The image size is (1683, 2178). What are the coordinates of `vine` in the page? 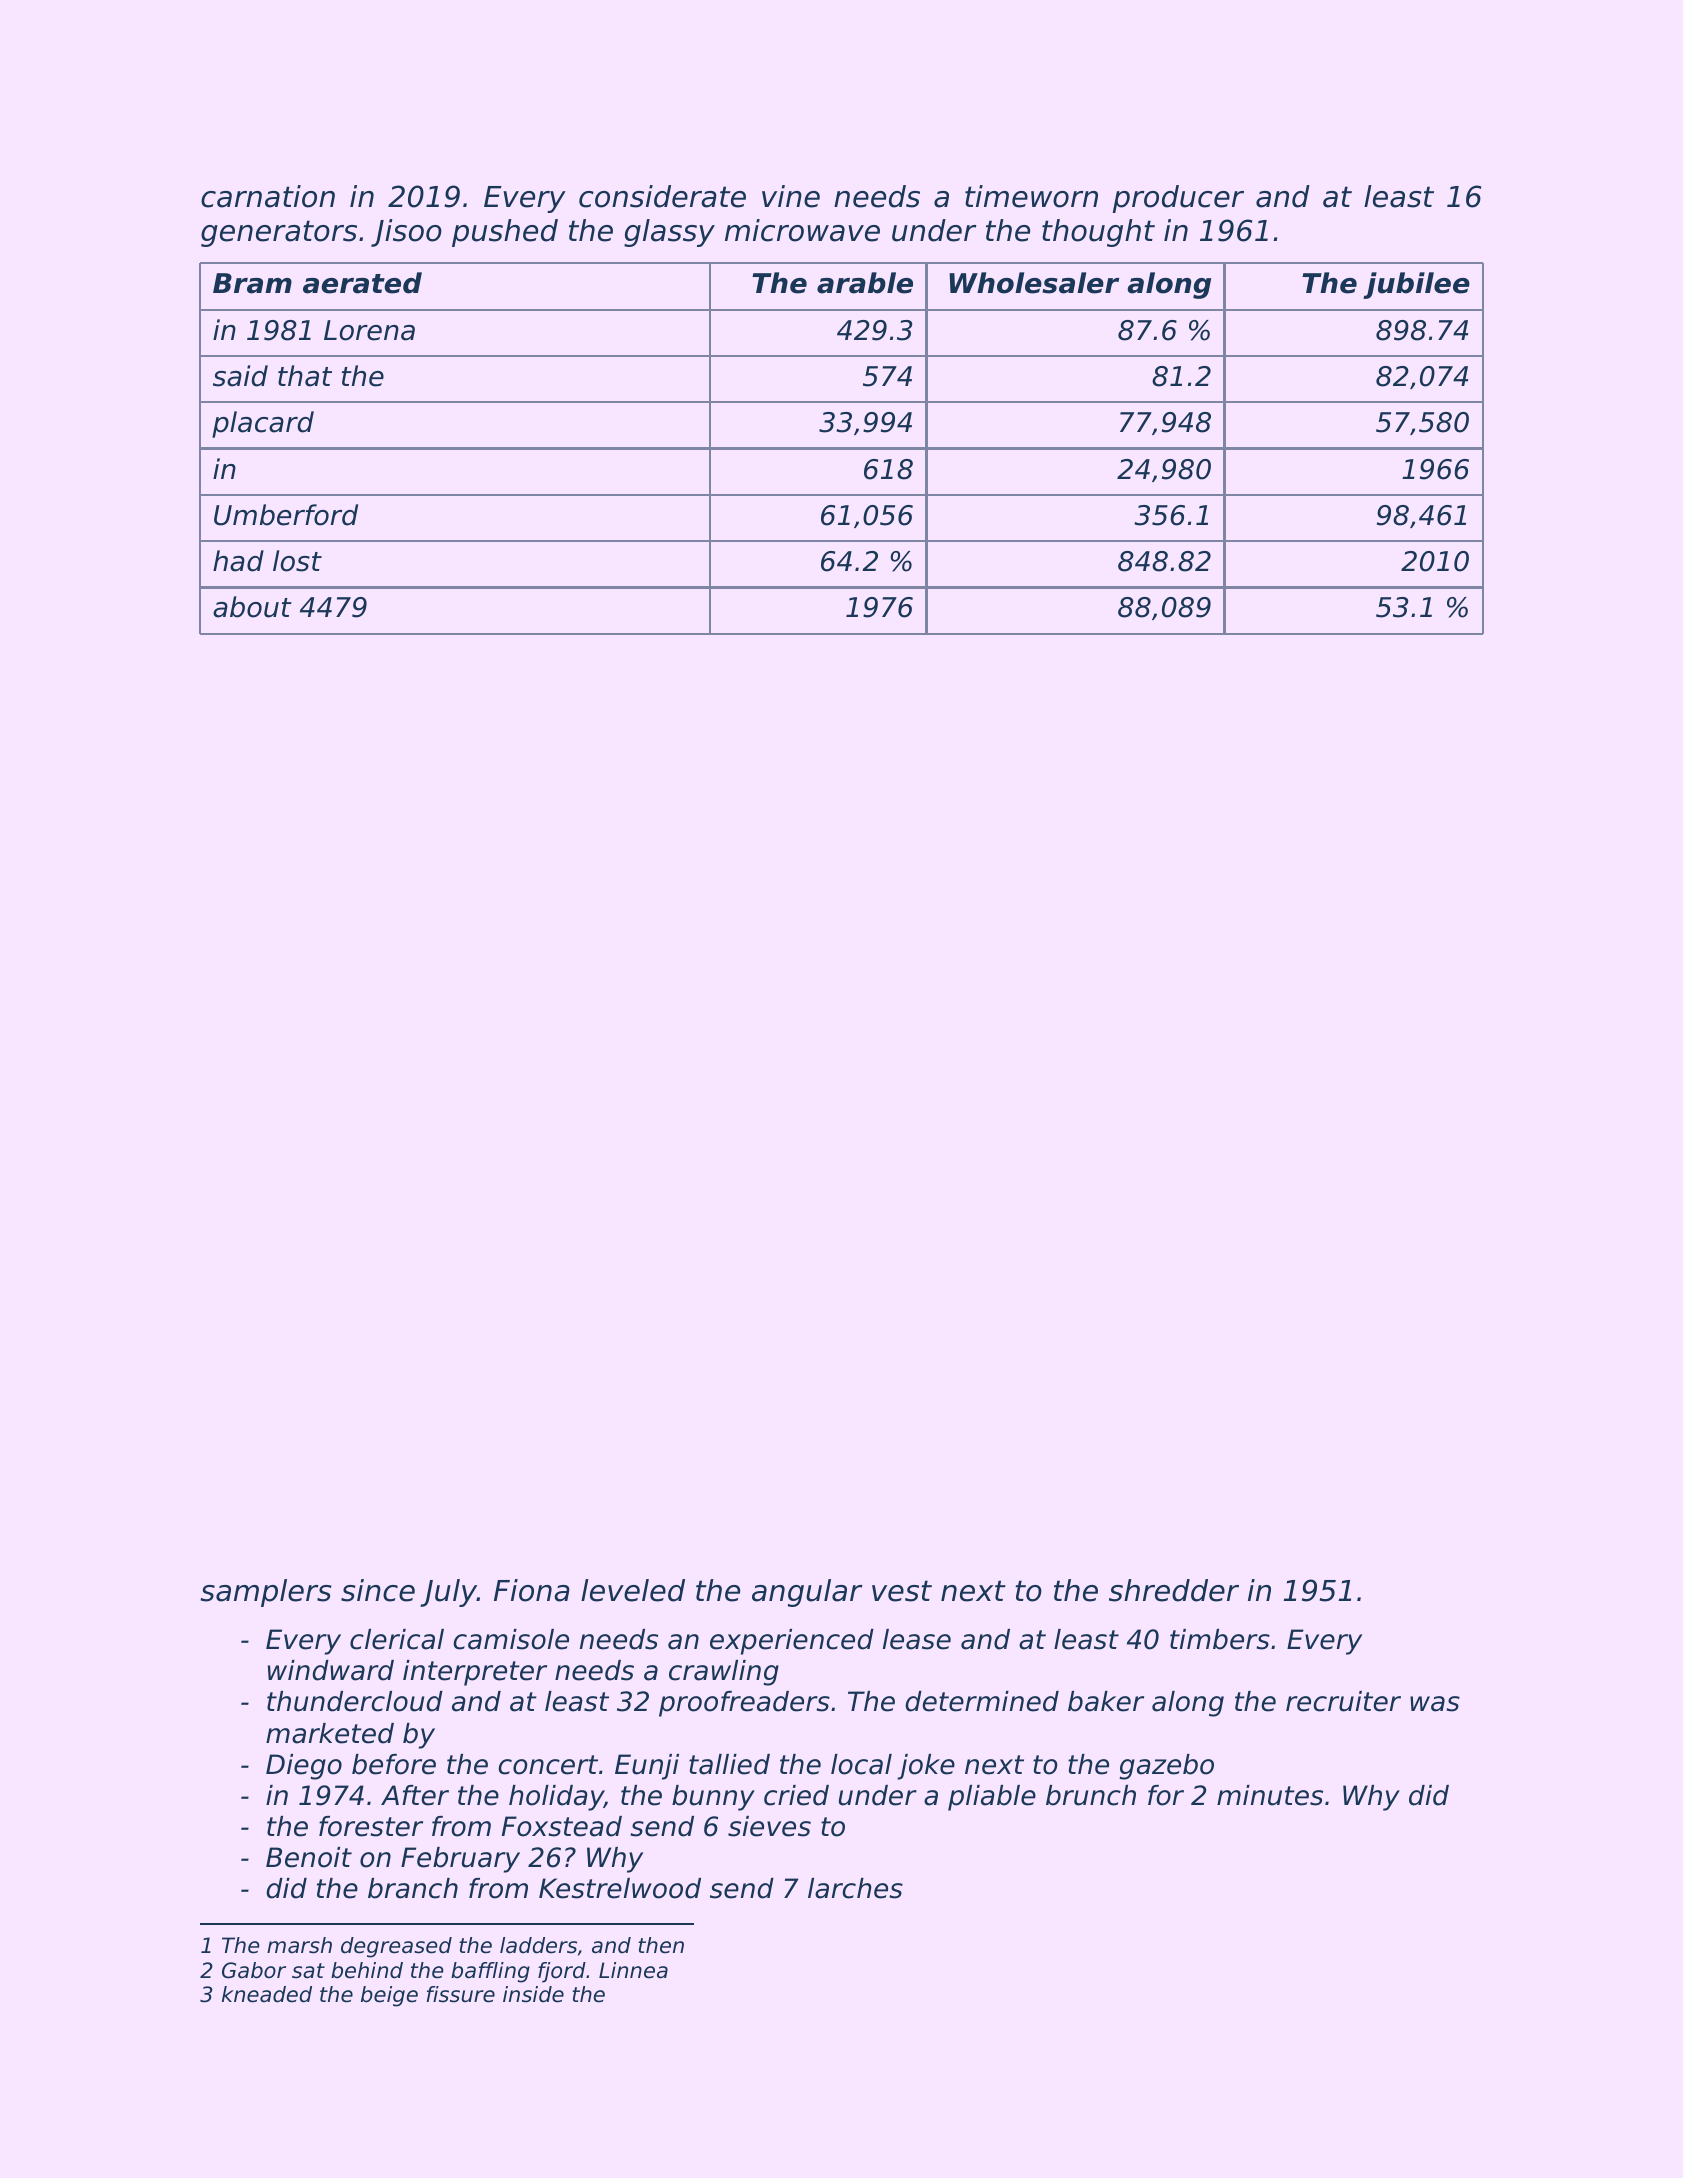 It's located at (791, 196).
